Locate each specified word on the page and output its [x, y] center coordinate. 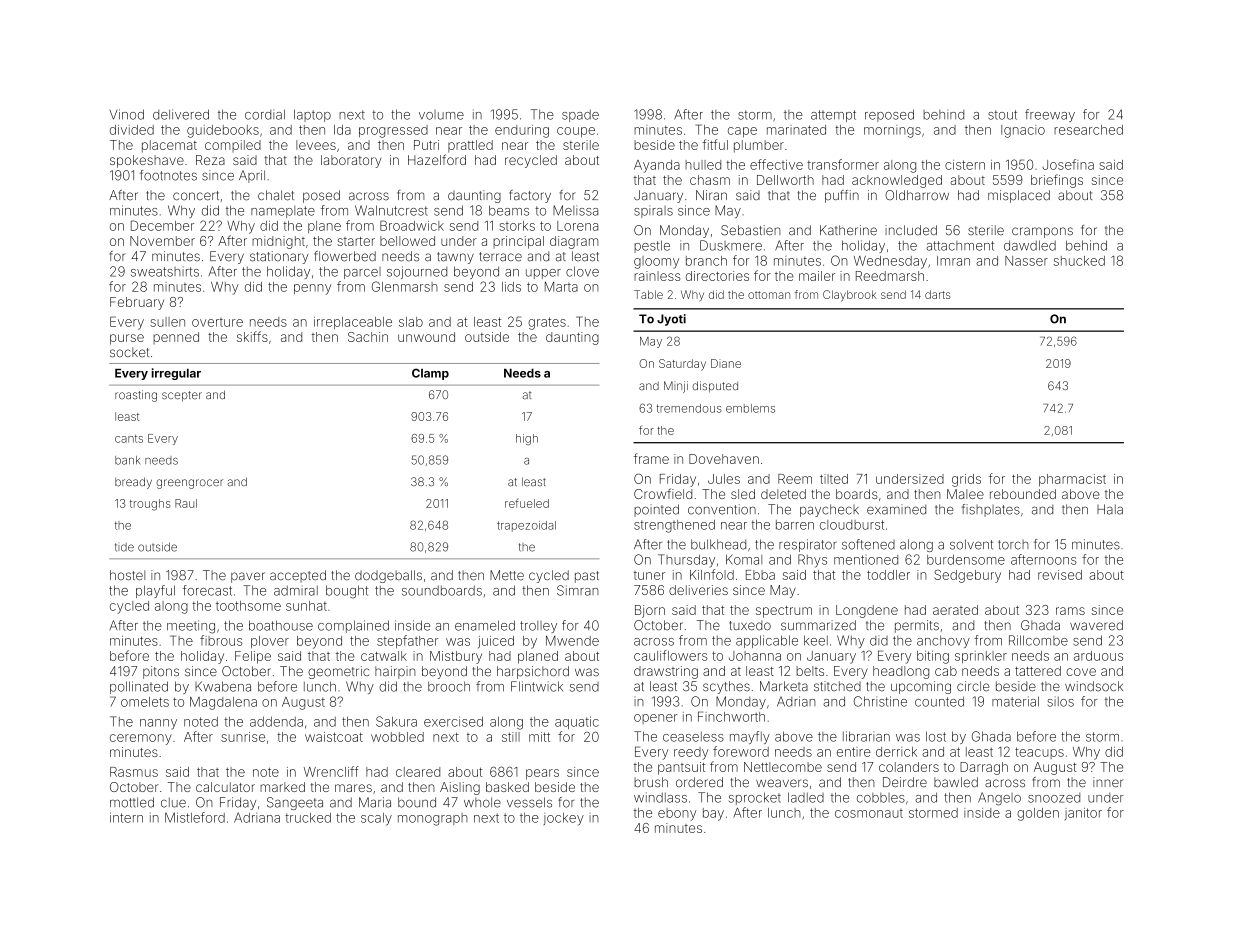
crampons [1042, 232]
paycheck [829, 510]
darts [938, 294]
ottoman [769, 295]
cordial [265, 114]
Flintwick [537, 686]
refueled [527, 503]
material [1015, 701]
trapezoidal [526, 526]
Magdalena [223, 703]
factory [530, 196]
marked [282, 787]
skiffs [252, 336]
